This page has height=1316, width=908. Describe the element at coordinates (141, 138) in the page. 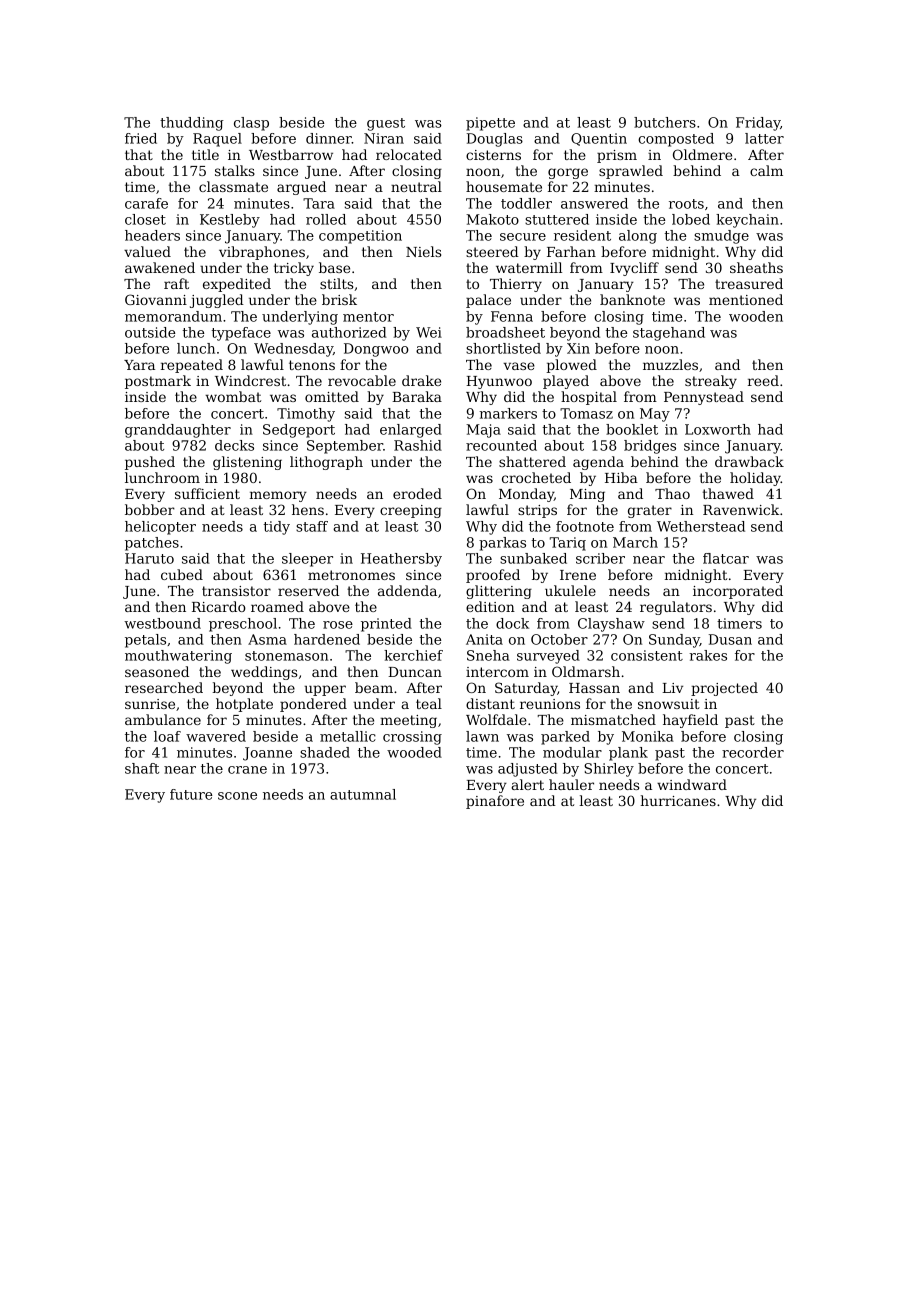

I see `fried` at that location.
